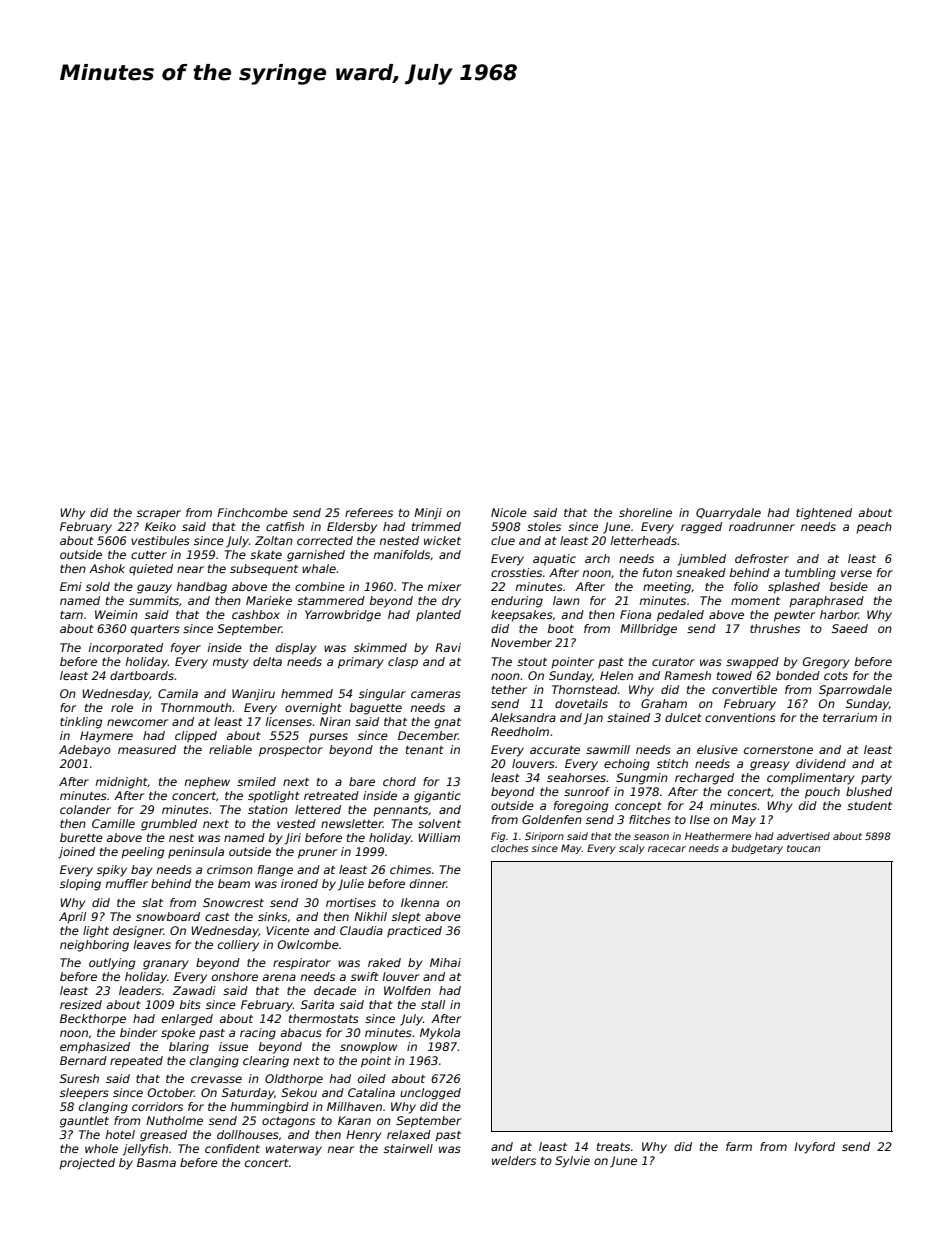 The image size is (952, 1233). Describe the element at coordinates (803, 848) in the screenshot. I see `toucan` at that location.
